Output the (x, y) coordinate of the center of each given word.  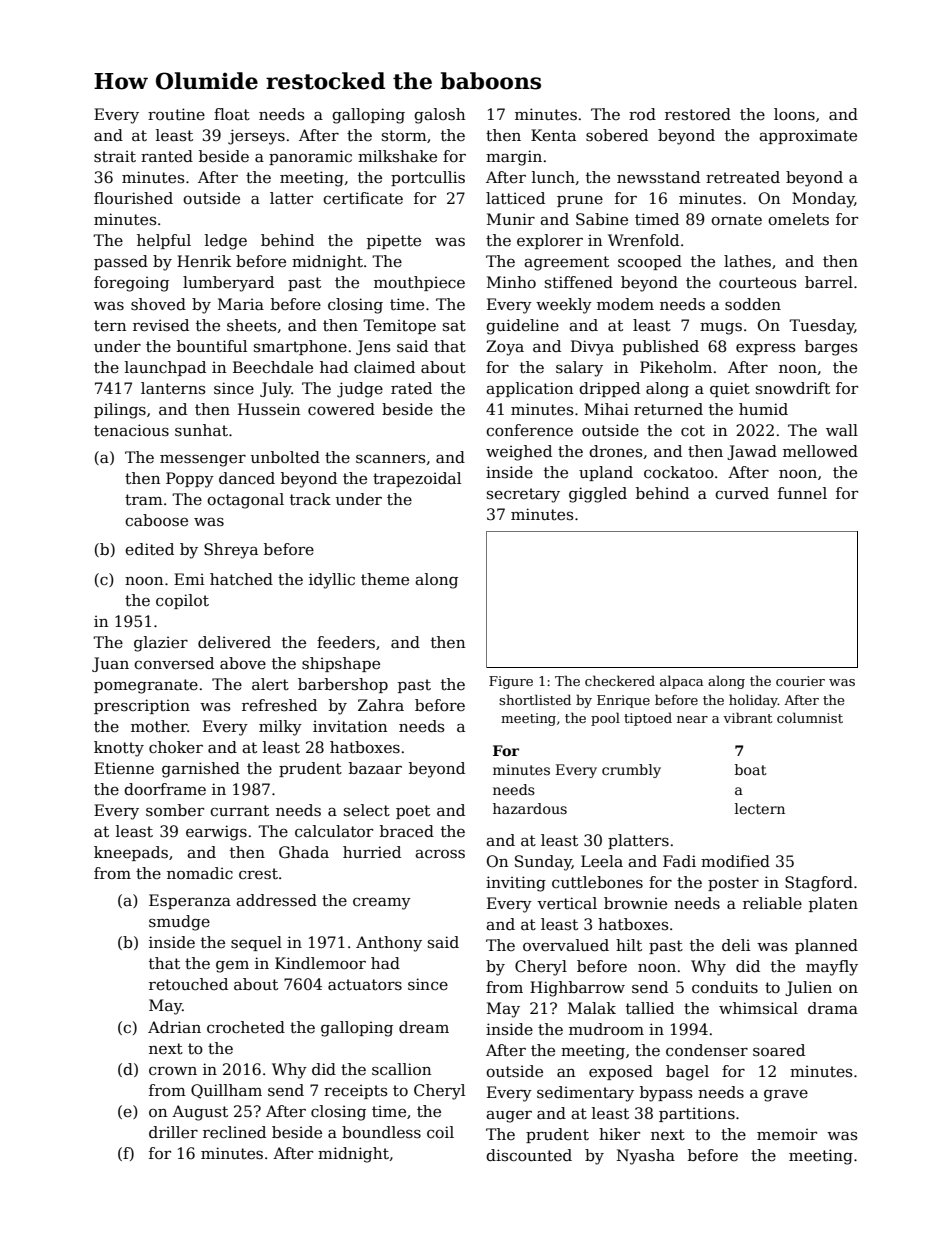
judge (360, 390)
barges (831, 348)
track (310, 499)
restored (698, 114)
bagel (687, 1073)
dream (424, 1027)
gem (232, 966)
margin (514, 158)
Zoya (505, 348)
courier (800, 681)
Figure (511, 682)
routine (176, 114)
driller (173, 1132)
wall (842, 430)
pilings (120, 411)
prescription (142, 706)
